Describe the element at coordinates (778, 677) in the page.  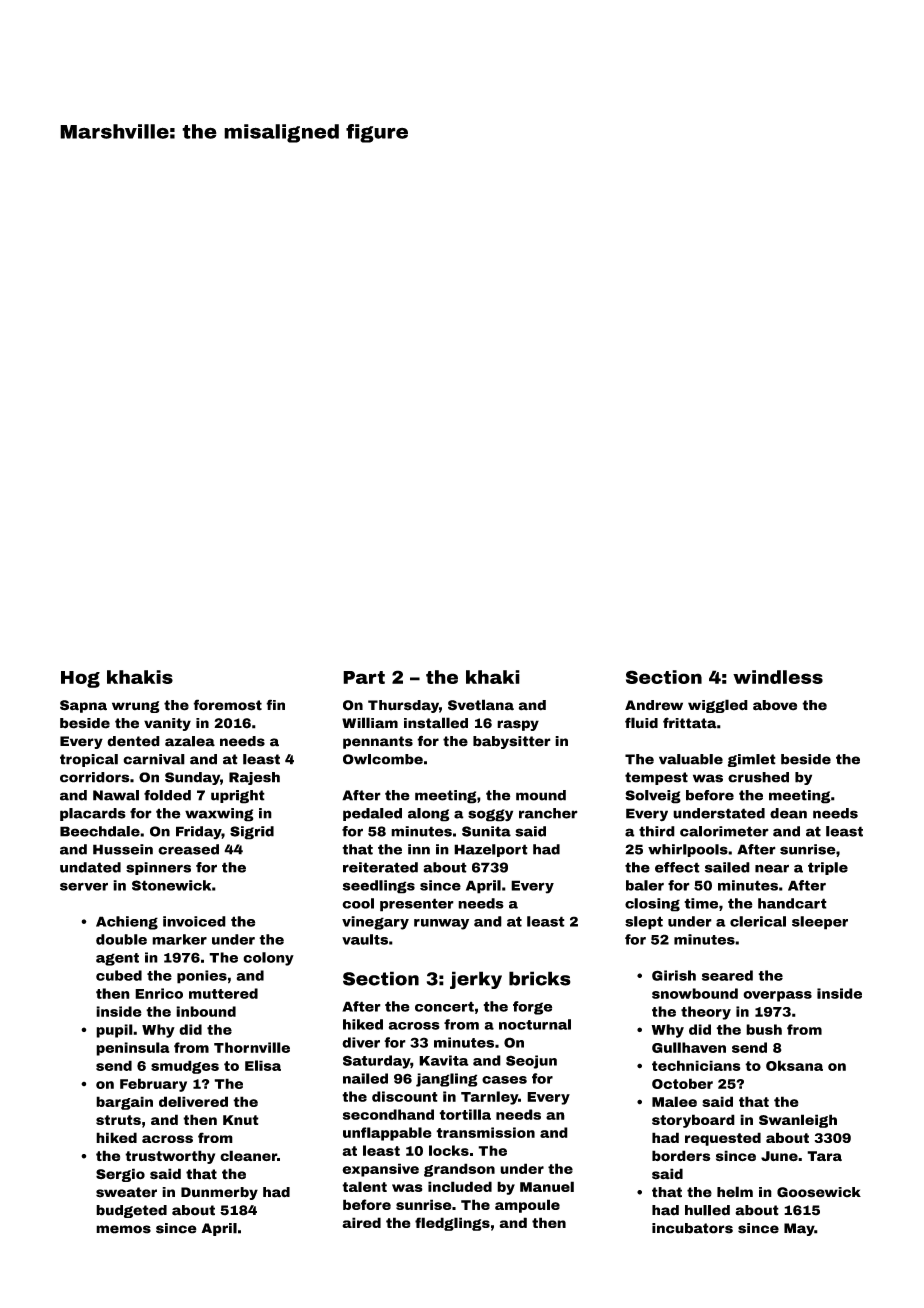
I see `windless` at that location.
